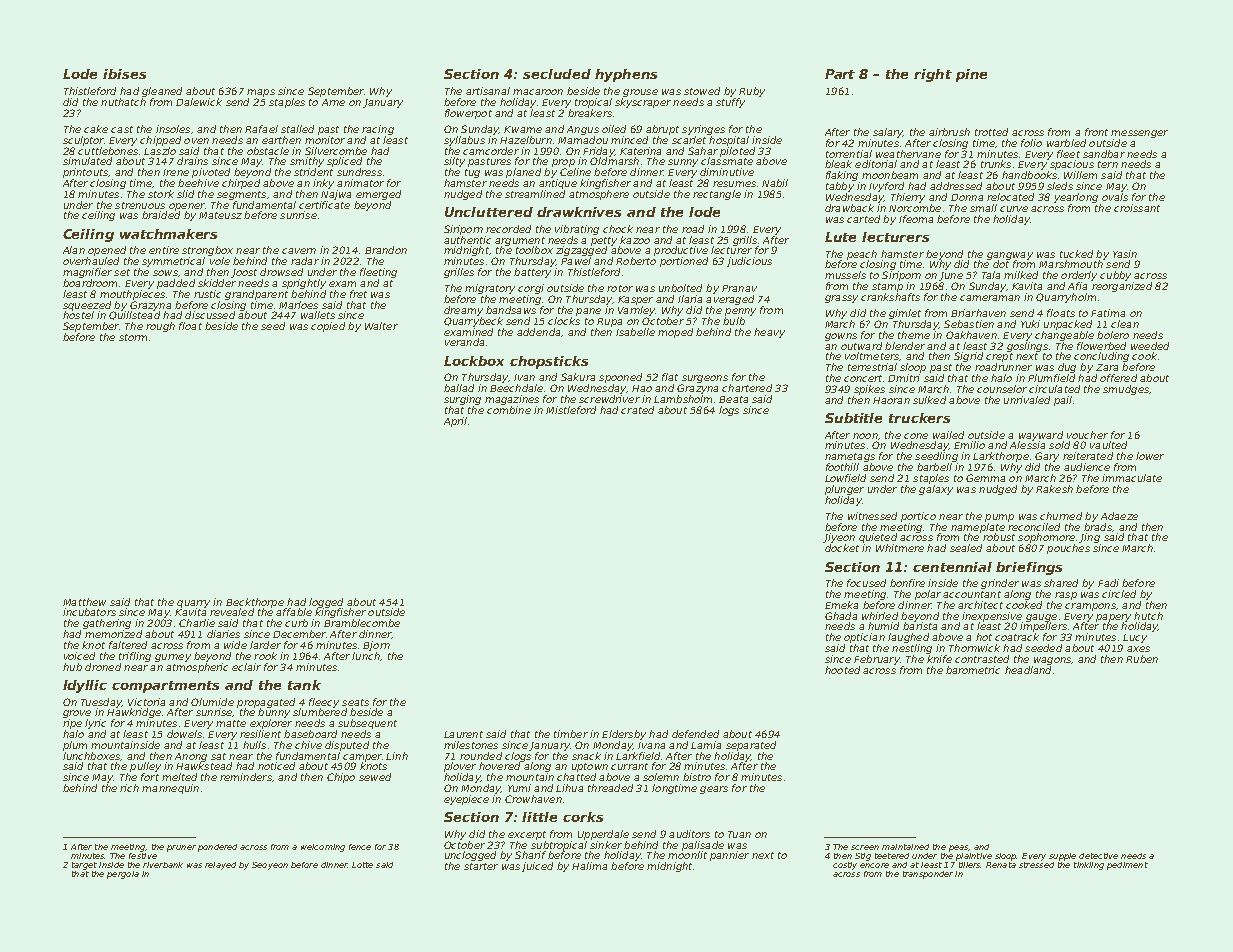 This screenshot has height=952, width=1233. I want to click on Bjorn, so click(376, 646).
